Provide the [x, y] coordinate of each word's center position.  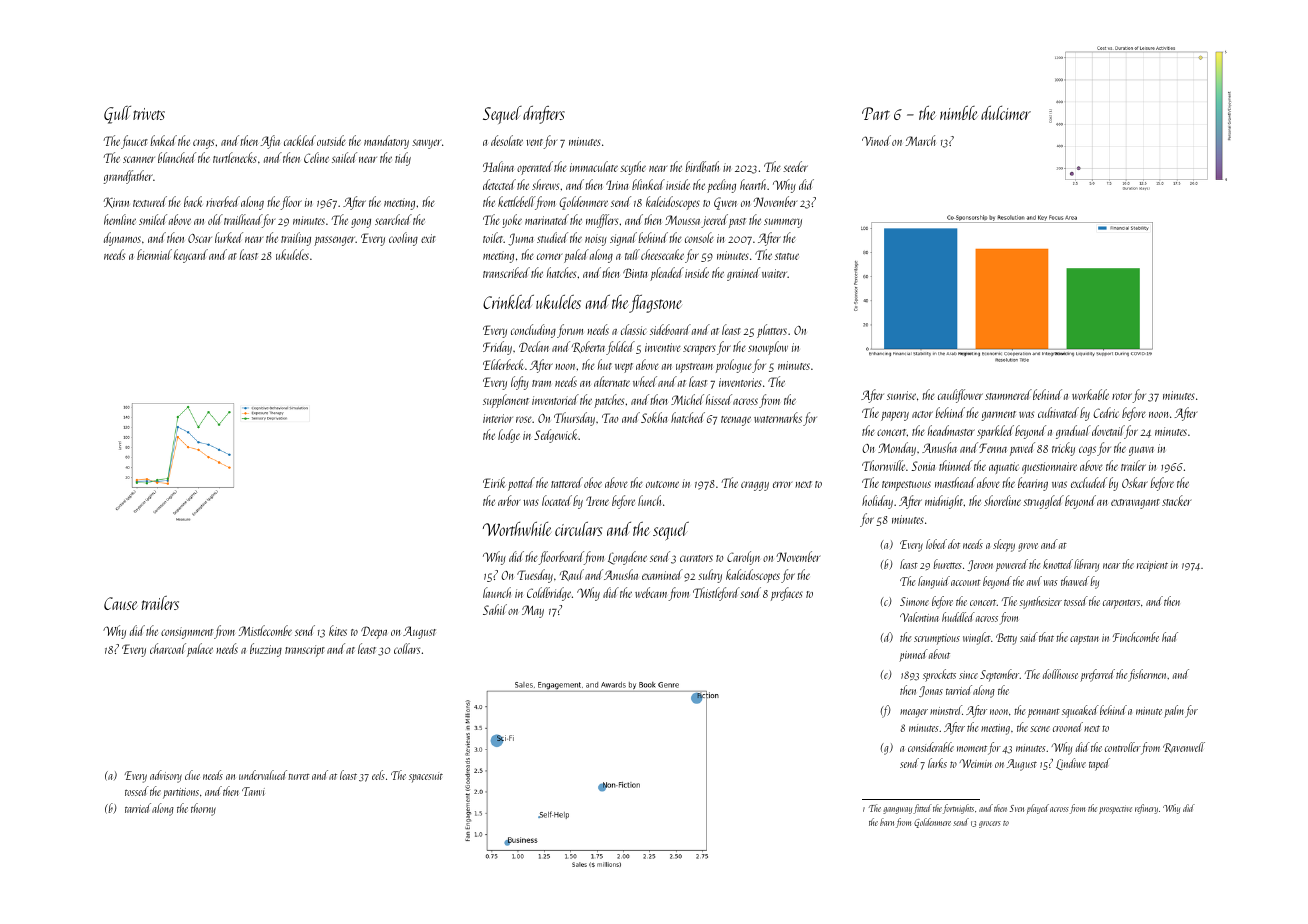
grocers [990, 824]
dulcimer [1006, 113]
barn [887, 822]
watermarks [778, 417]
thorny [203, 809]
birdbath [702, 166]
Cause [120, 603]
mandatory [386, 142]
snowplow [768, 348]
